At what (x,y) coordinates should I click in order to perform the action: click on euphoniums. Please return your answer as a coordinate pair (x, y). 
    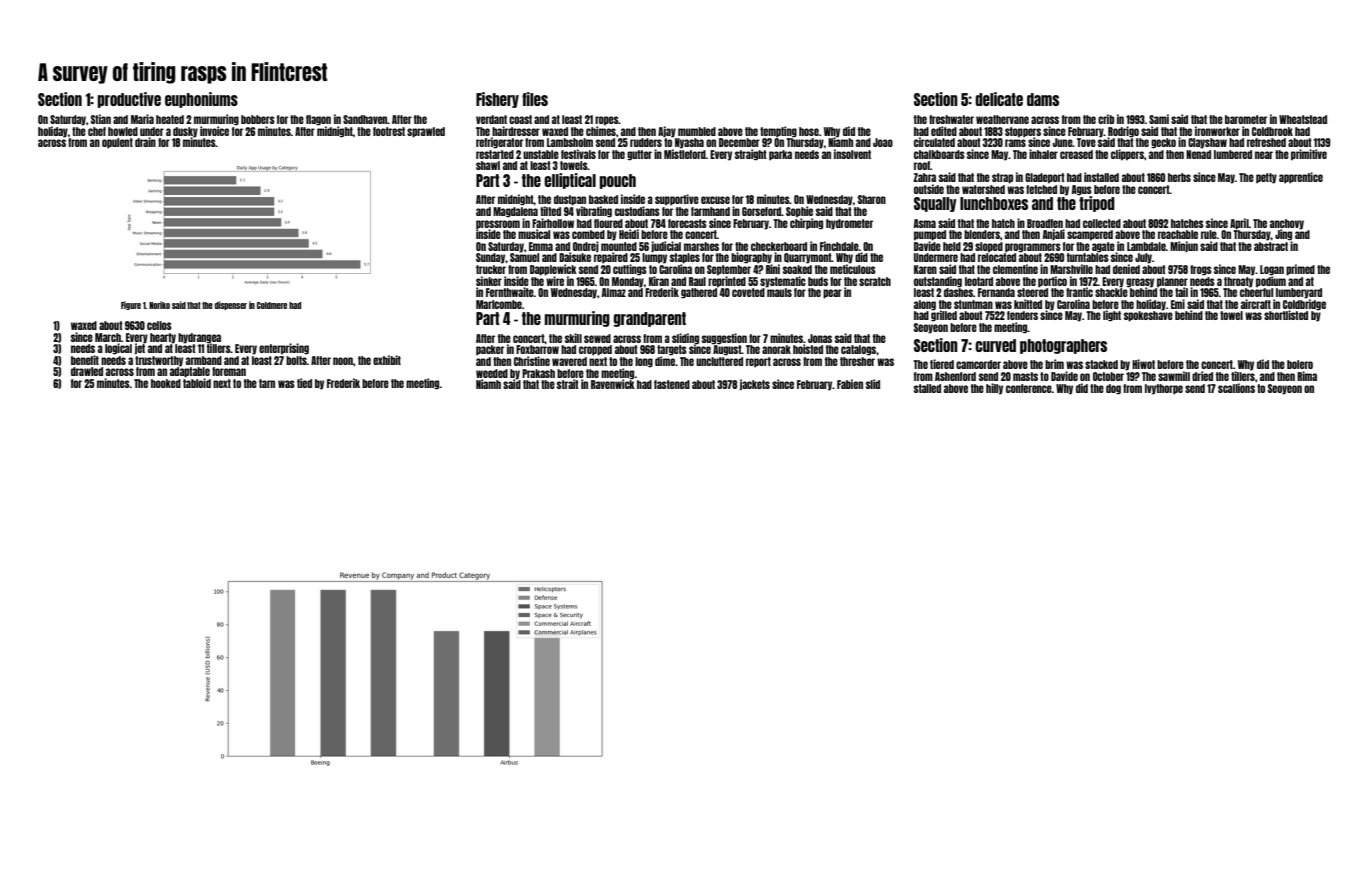
    Looking at the image, I should click on (201, 100).
